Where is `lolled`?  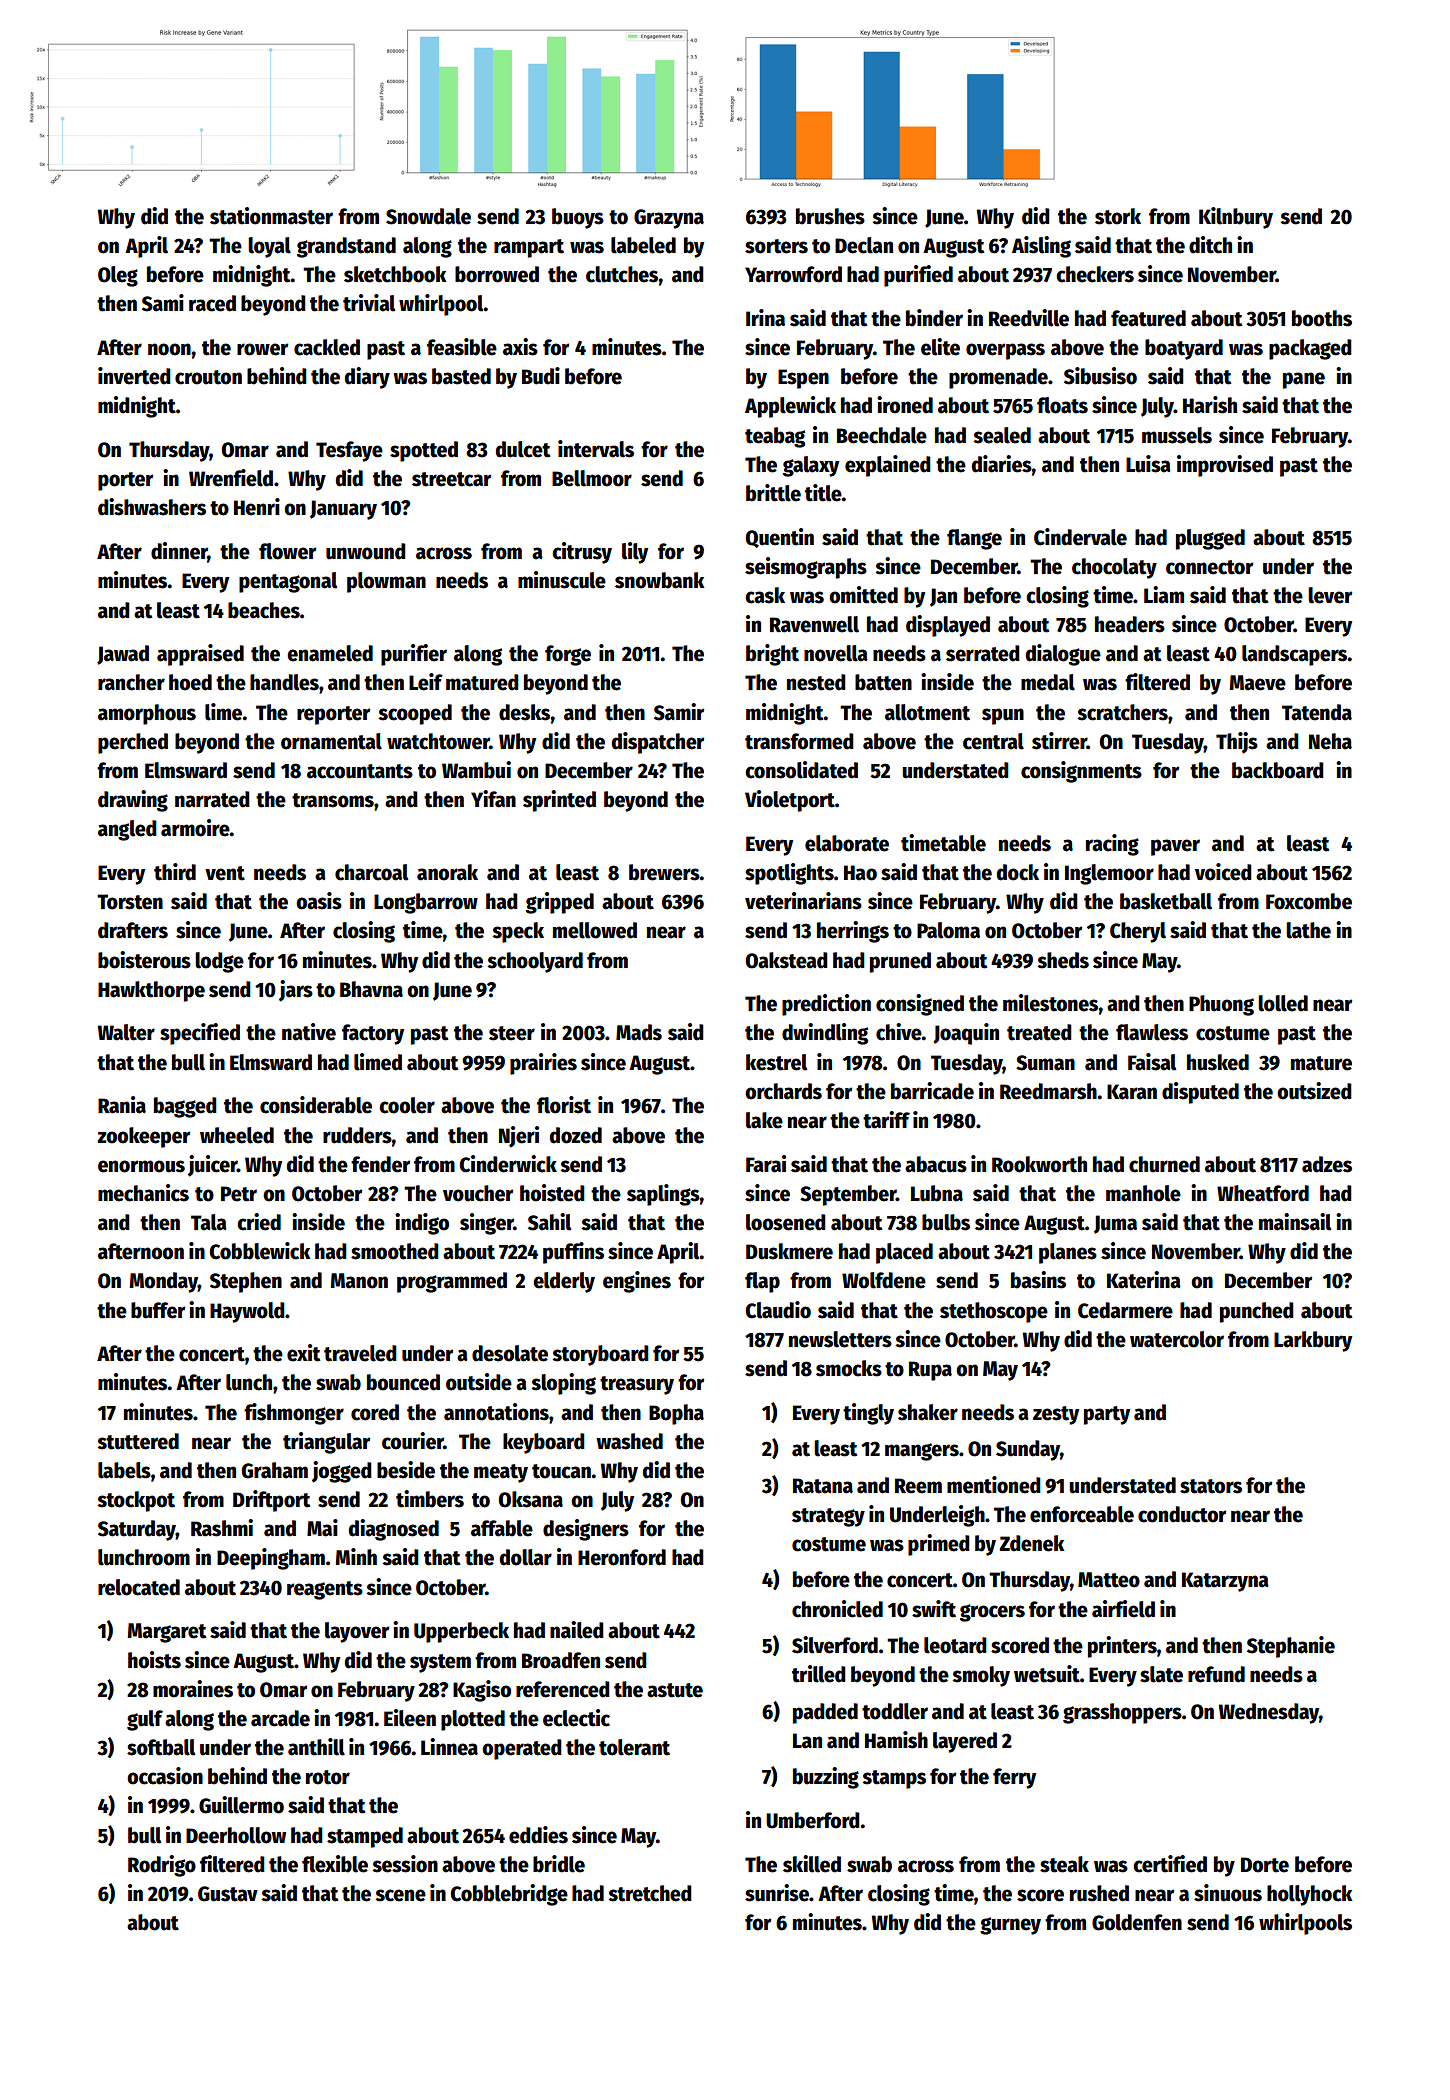
lolled is located at coordinates (1283, 1003).
